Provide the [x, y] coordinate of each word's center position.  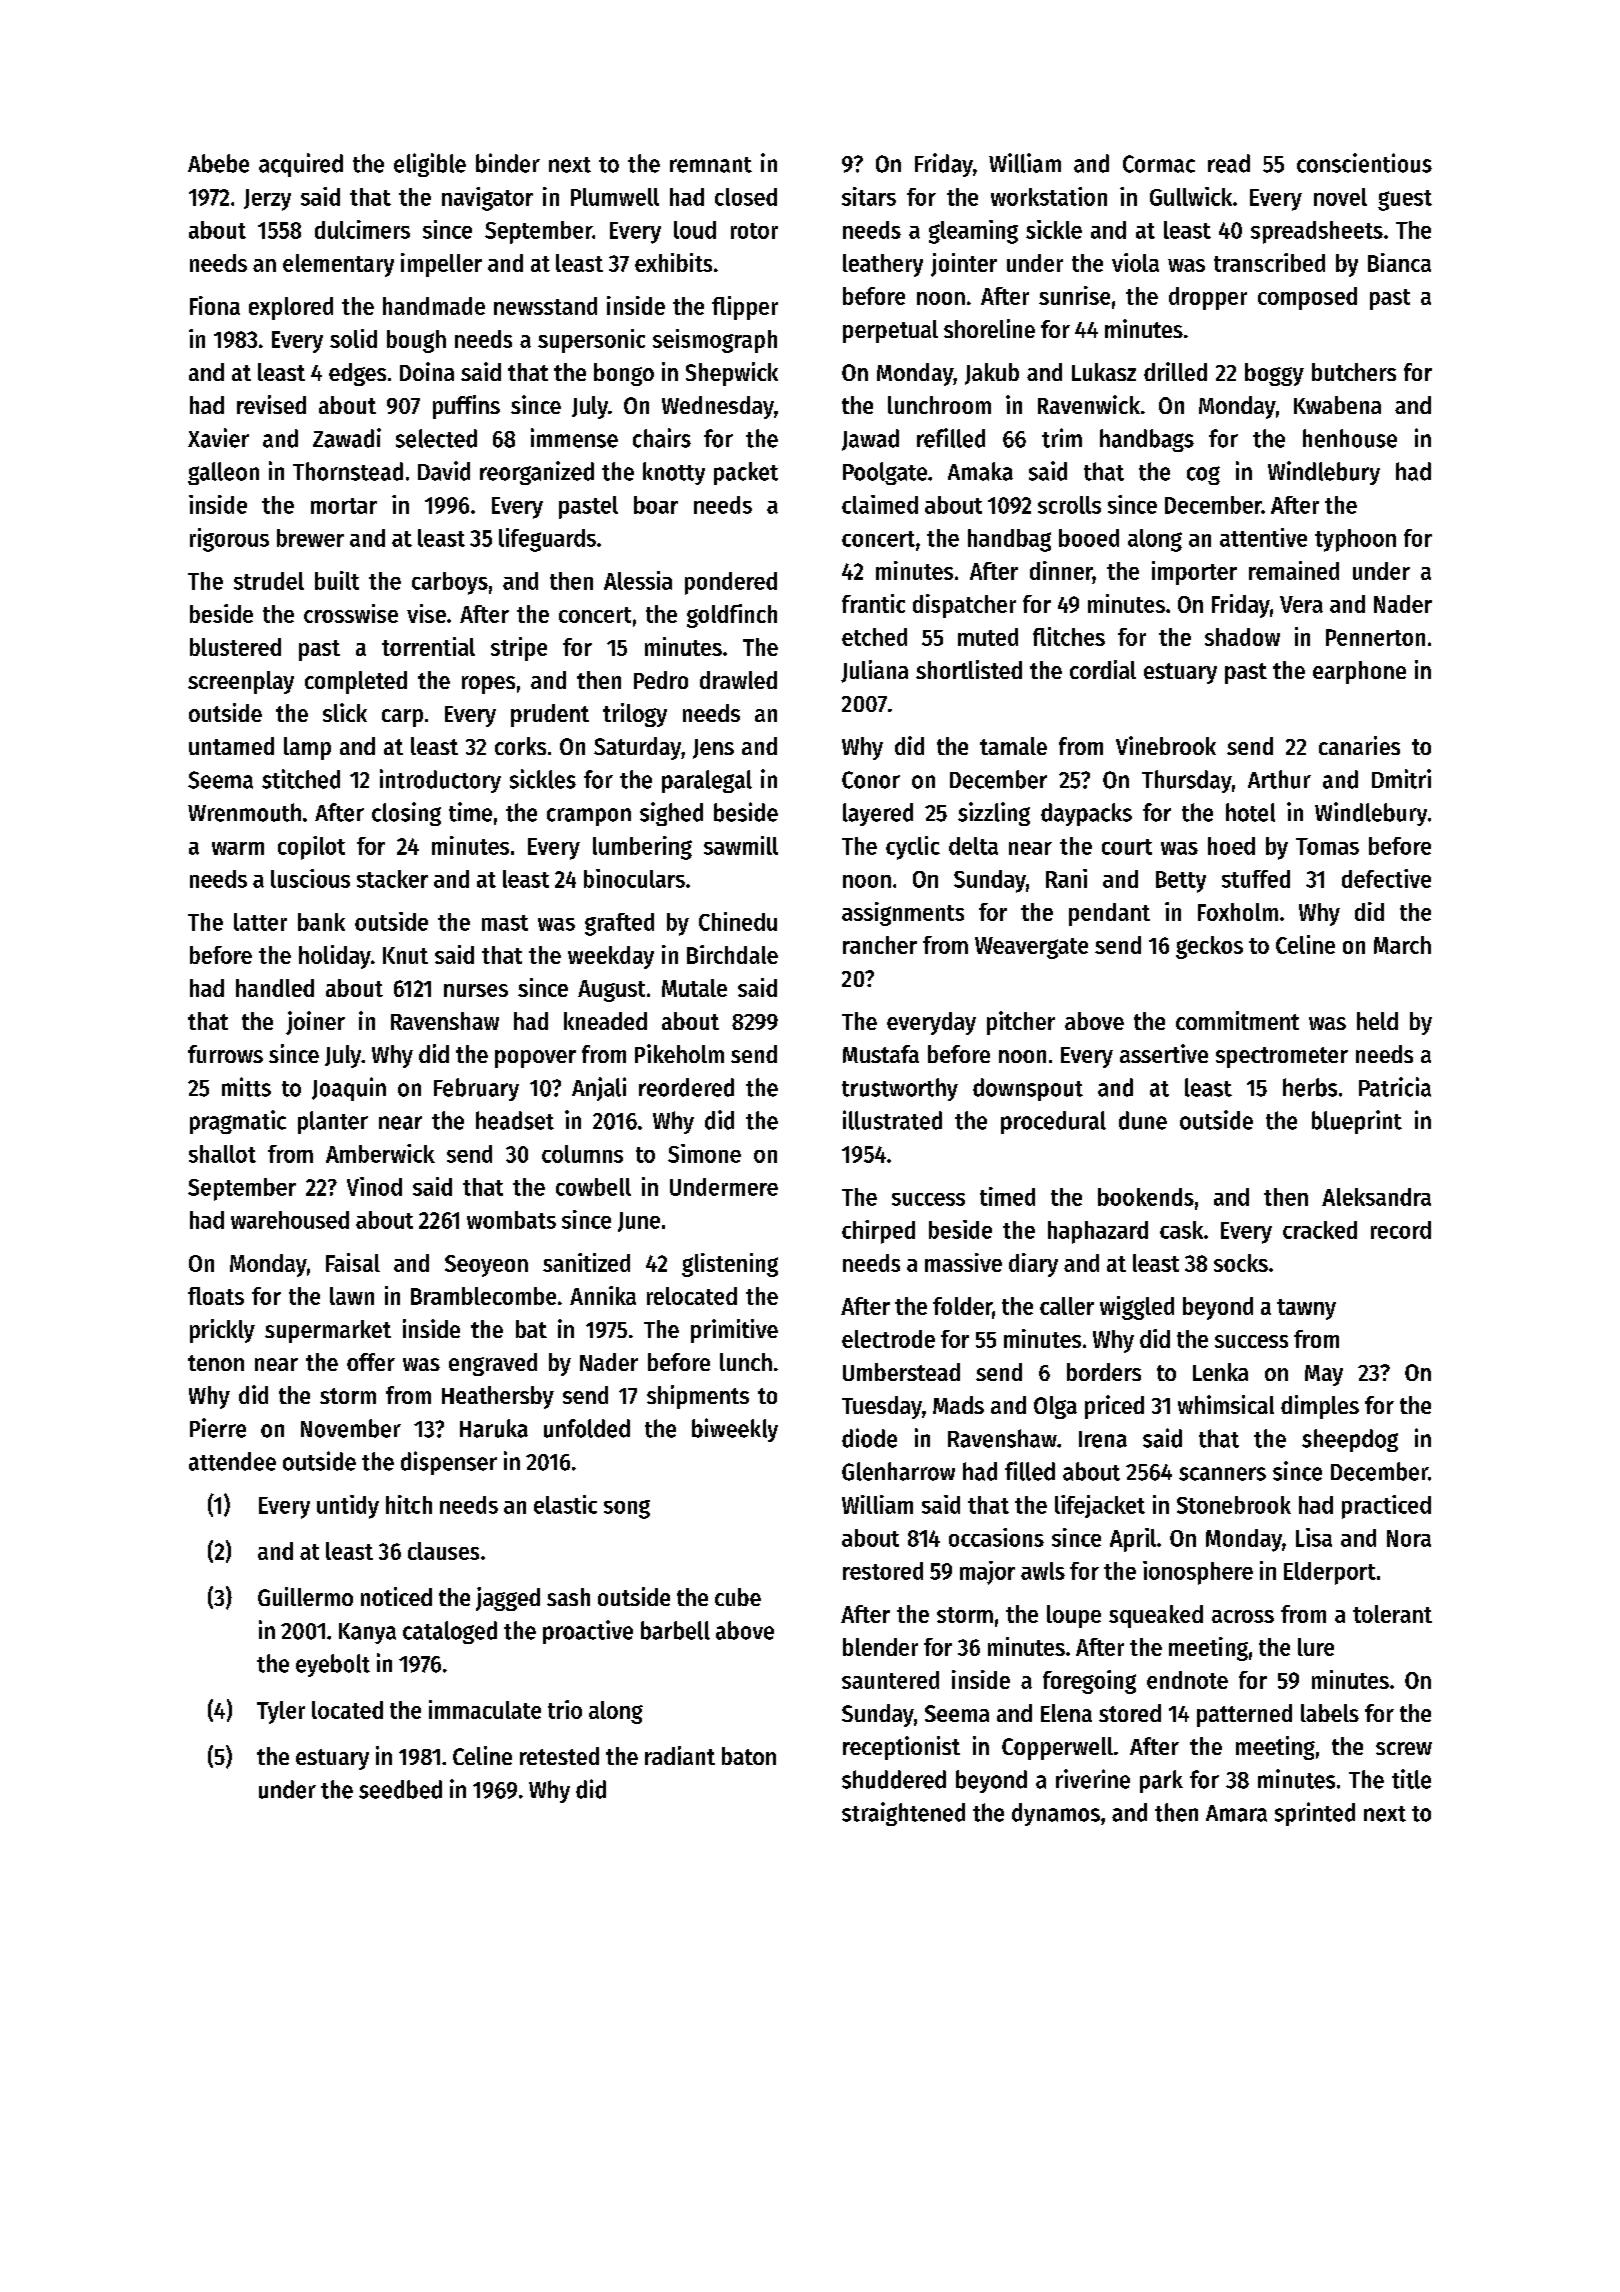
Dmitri [1401, 779]
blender [880, 1647]
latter [260, 922]
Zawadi [347, 438]
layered [878, 814]
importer [1194, 573]
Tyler [281, 1712]
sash [568, 1597]
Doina [427, 371]
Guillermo [305, 1596]
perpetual [890, 331]
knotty [674, 473]
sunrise [1074, 295]
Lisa [1314, 1537]
